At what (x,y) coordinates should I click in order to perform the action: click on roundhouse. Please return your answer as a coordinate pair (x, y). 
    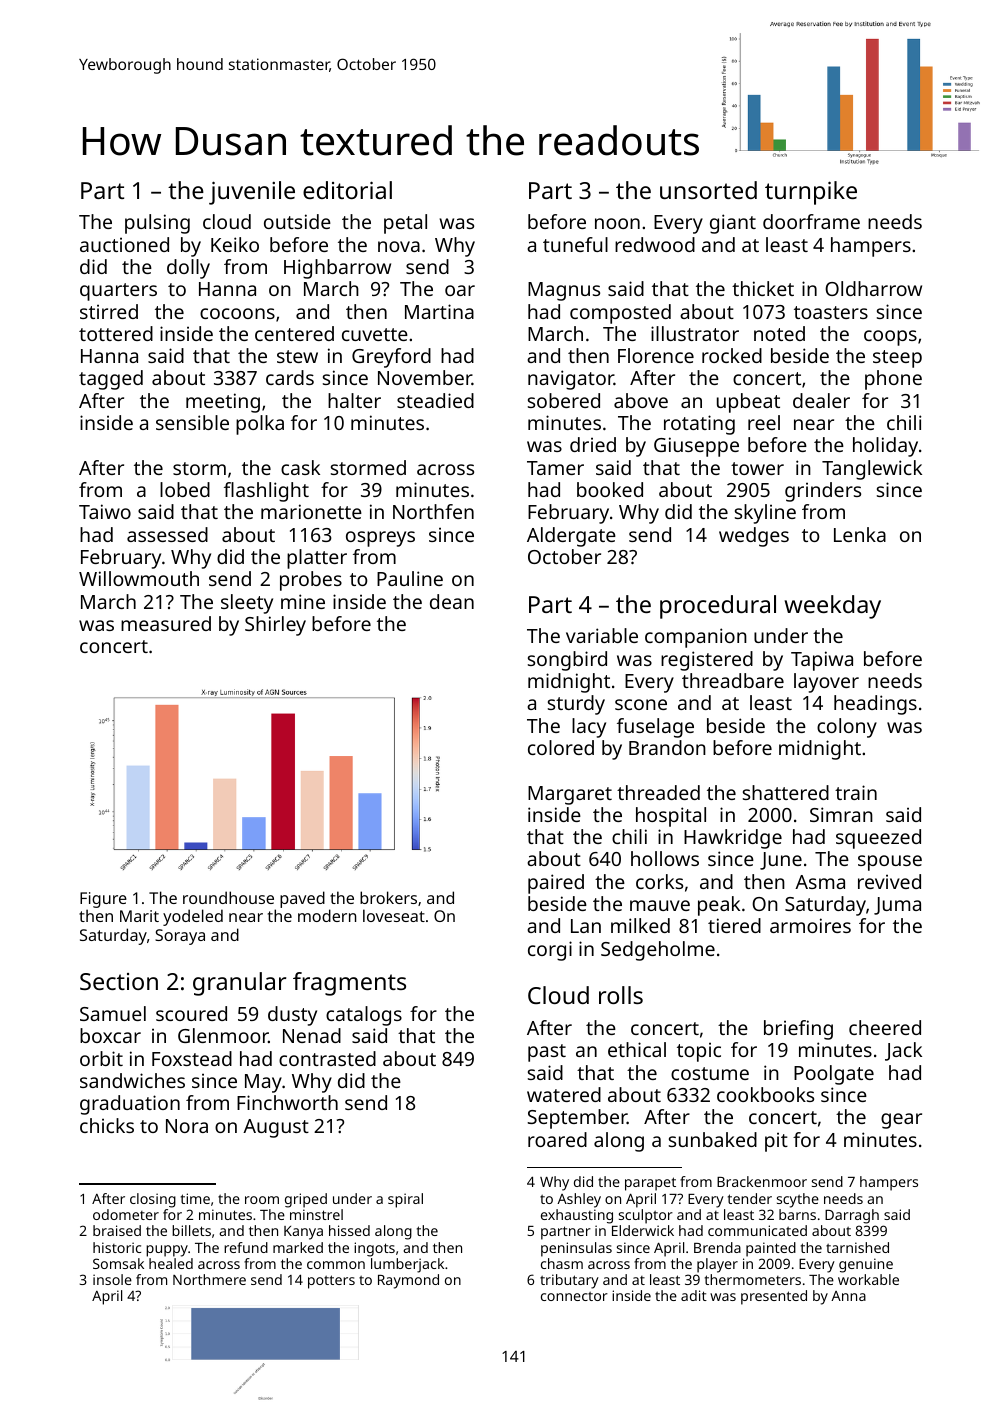
    Looking at the image, I should click on (228, 897).
